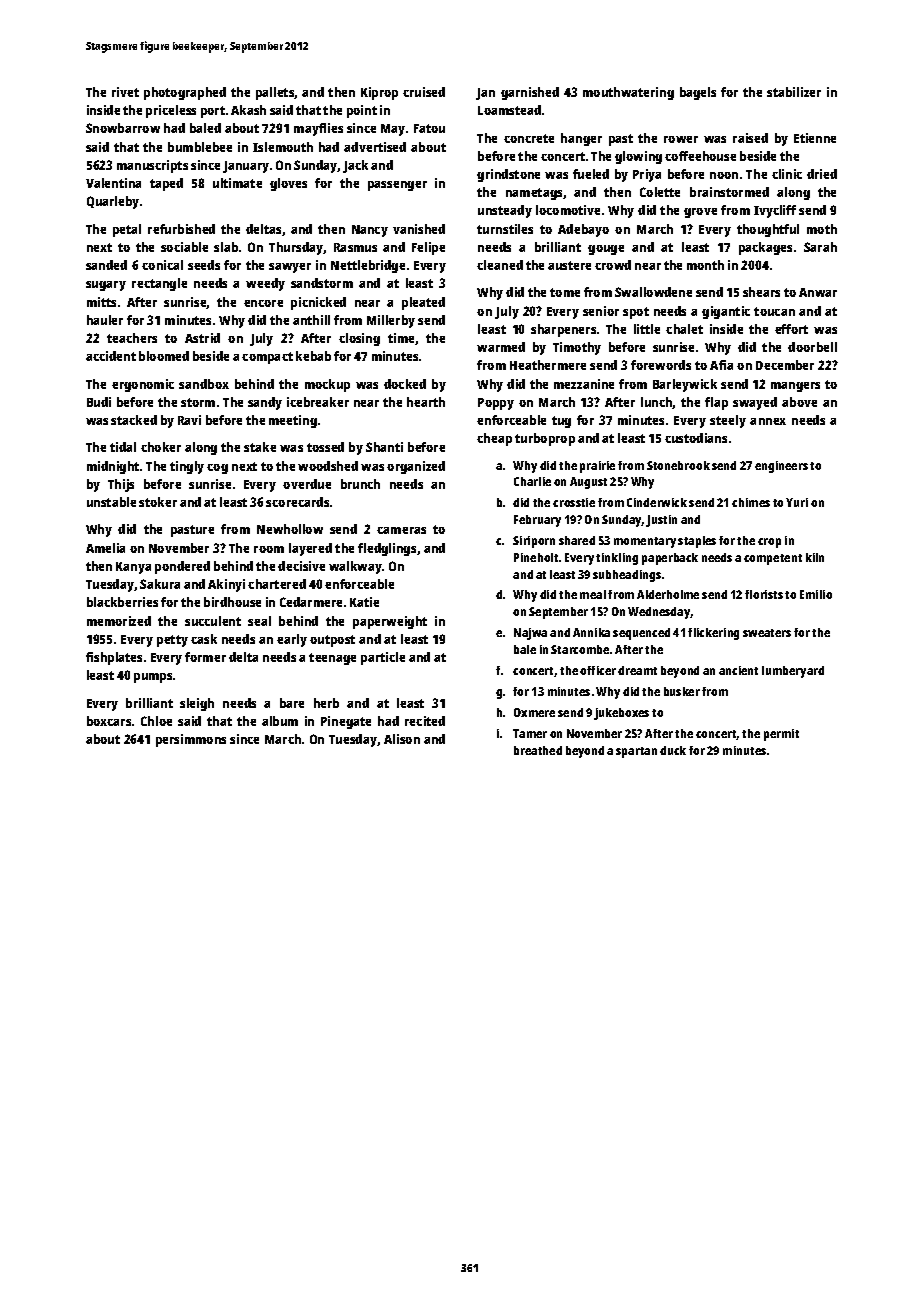 Image resolution: width=924 pixels, height=1308 pixels. What do you see at coordinates (530, 93) in the screenshot?
I see `garnished` at bounding box center [530, 93].
